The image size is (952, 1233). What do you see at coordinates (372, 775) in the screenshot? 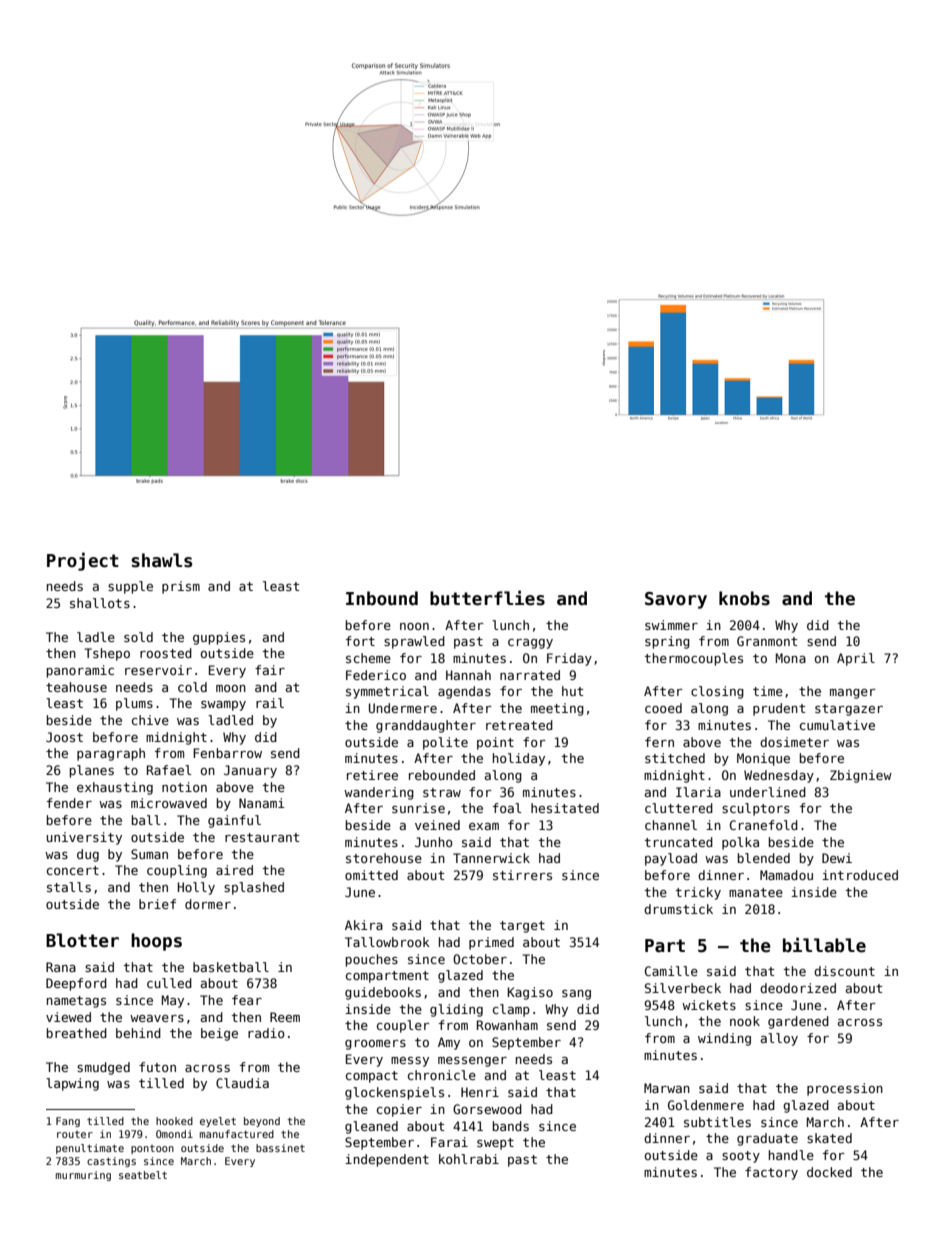
I see `retiree` at bounding box center [372, 775].
